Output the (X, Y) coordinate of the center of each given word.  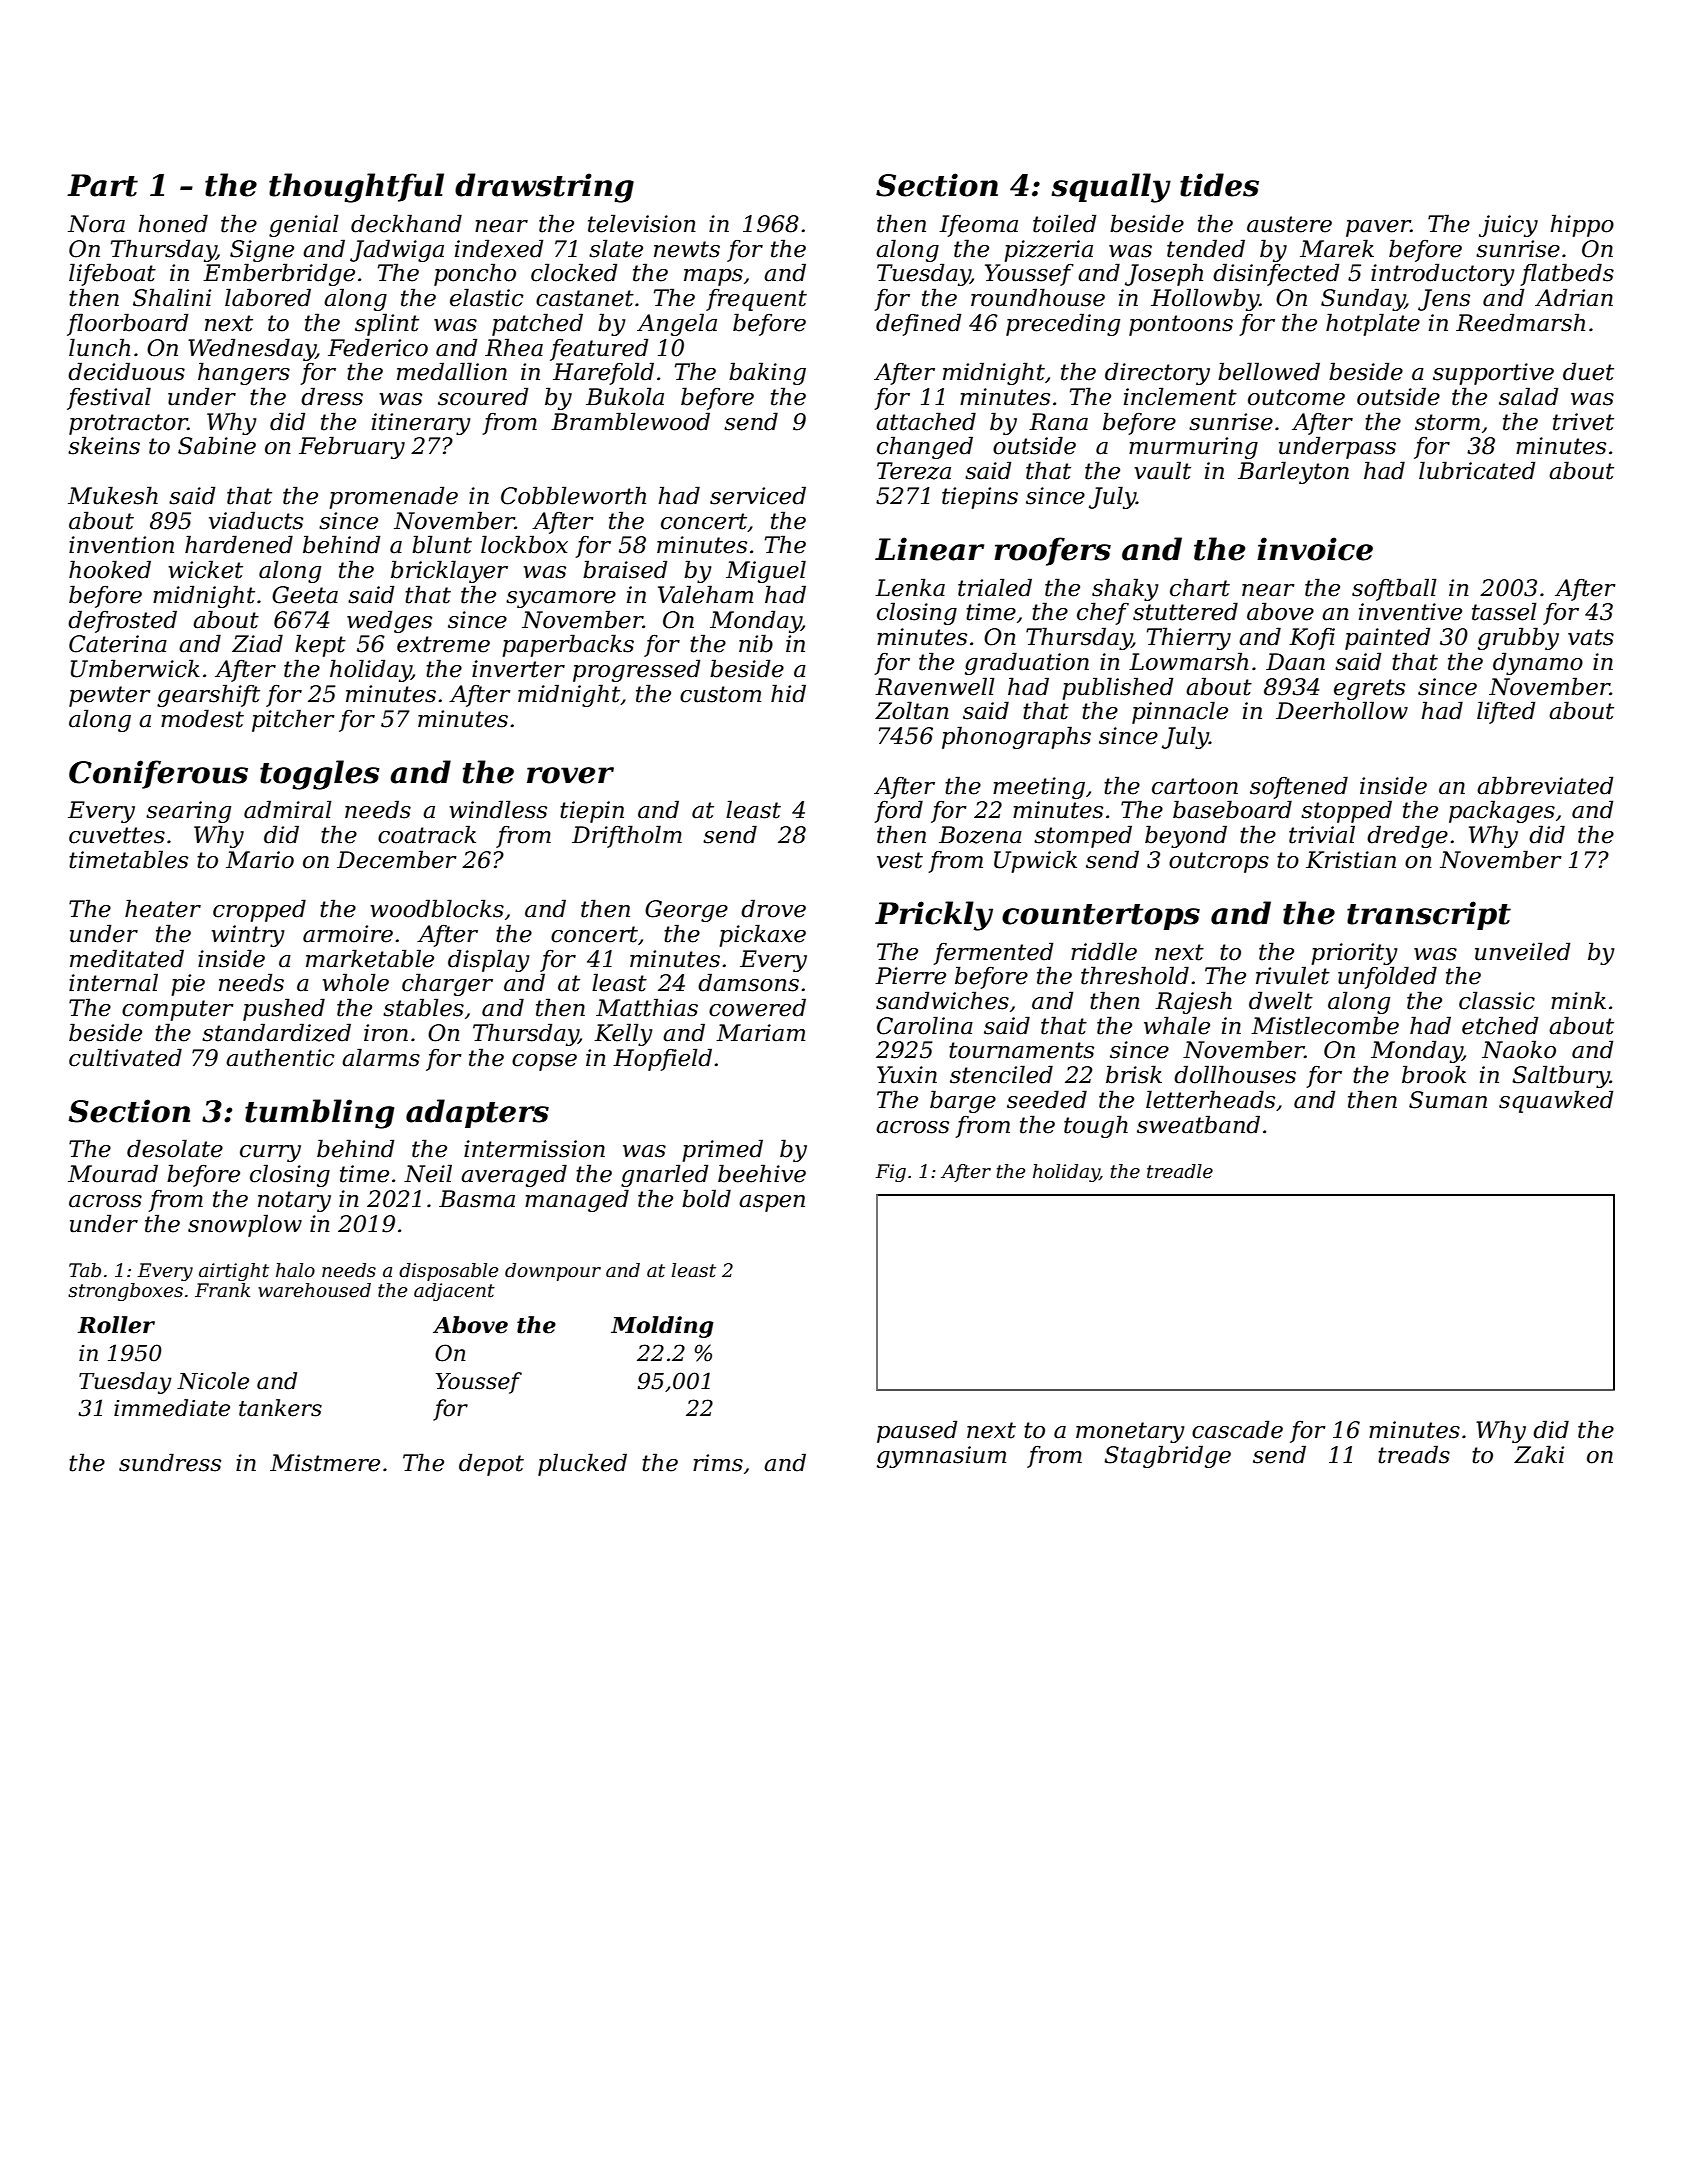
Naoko (1519, 1049)
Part (102, 185)
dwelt (1281, 1000)
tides (1219, 185)
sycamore (561, 599)
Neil (428, 1173)
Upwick (1035, 861)
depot (491, 1464)
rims (718, 1463)
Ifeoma (978, 226)
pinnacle (1180, 712)
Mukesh (113, 495)
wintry (248, 936)
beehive (762, 1173)
